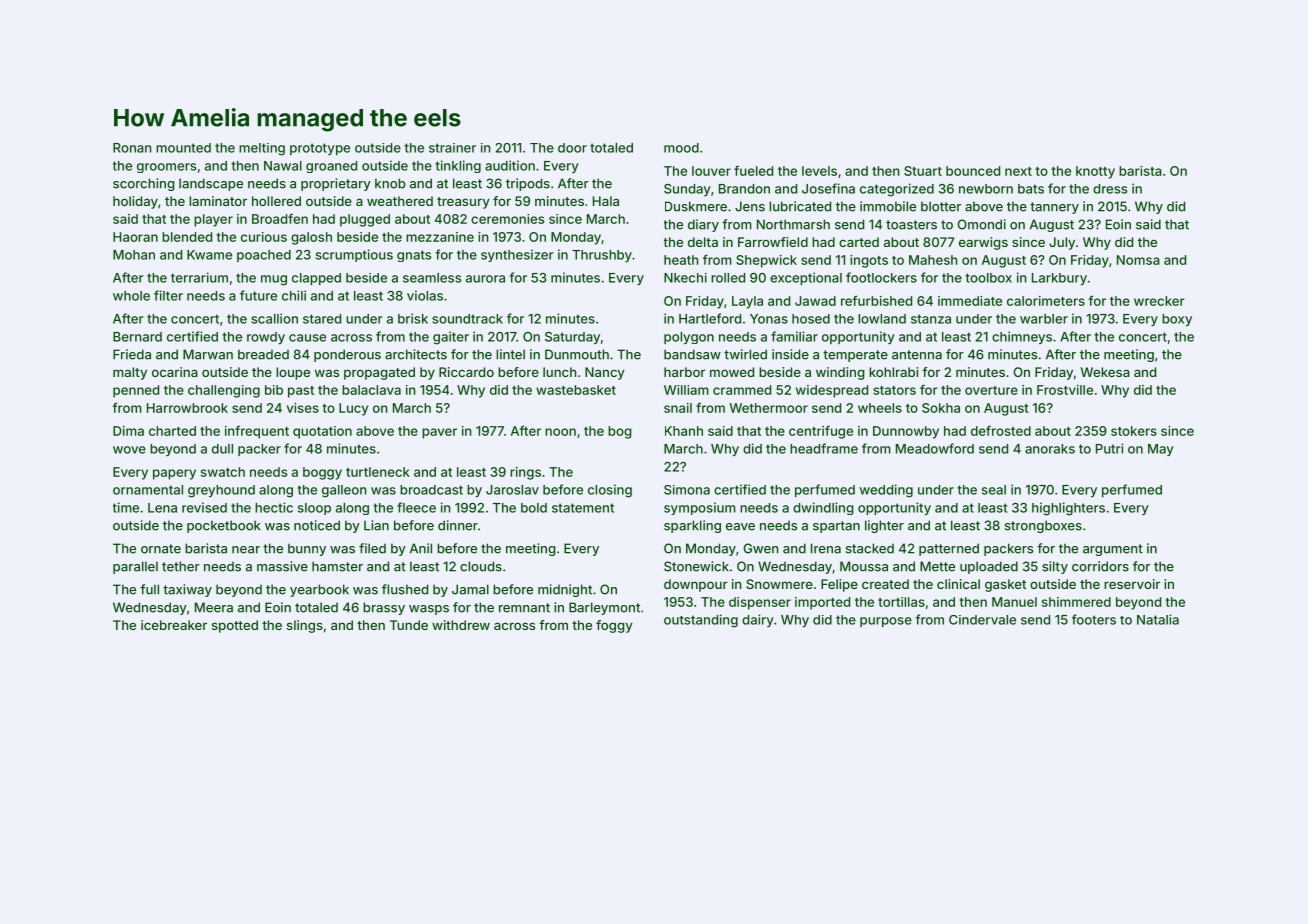  What do you see at coordinates (1001, 430) in the document?
I see `defrosted` at bounding box center [1001, 430].
